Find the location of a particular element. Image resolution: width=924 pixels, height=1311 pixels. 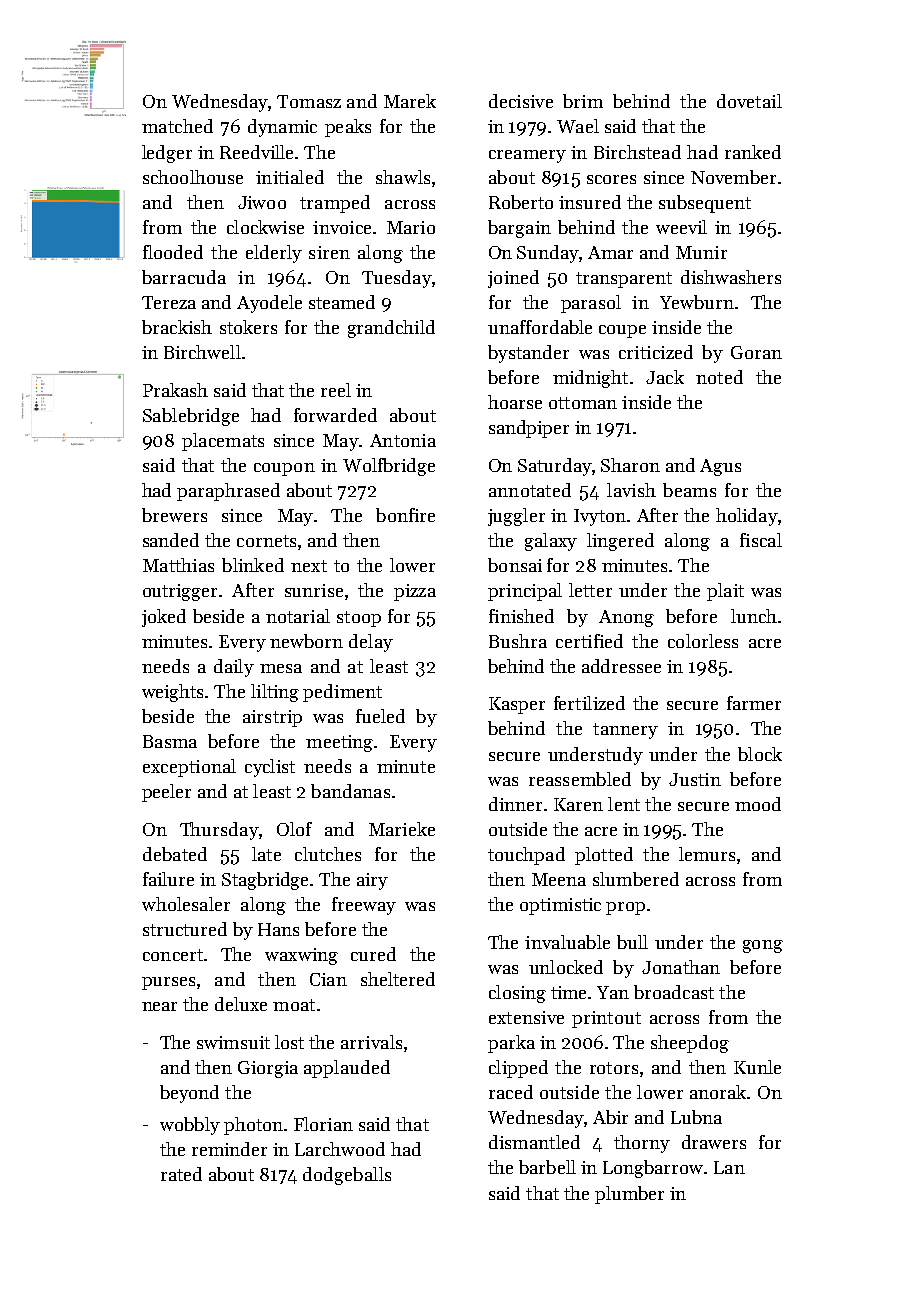

Wolfbridge is located at coordinates (389, 467).
